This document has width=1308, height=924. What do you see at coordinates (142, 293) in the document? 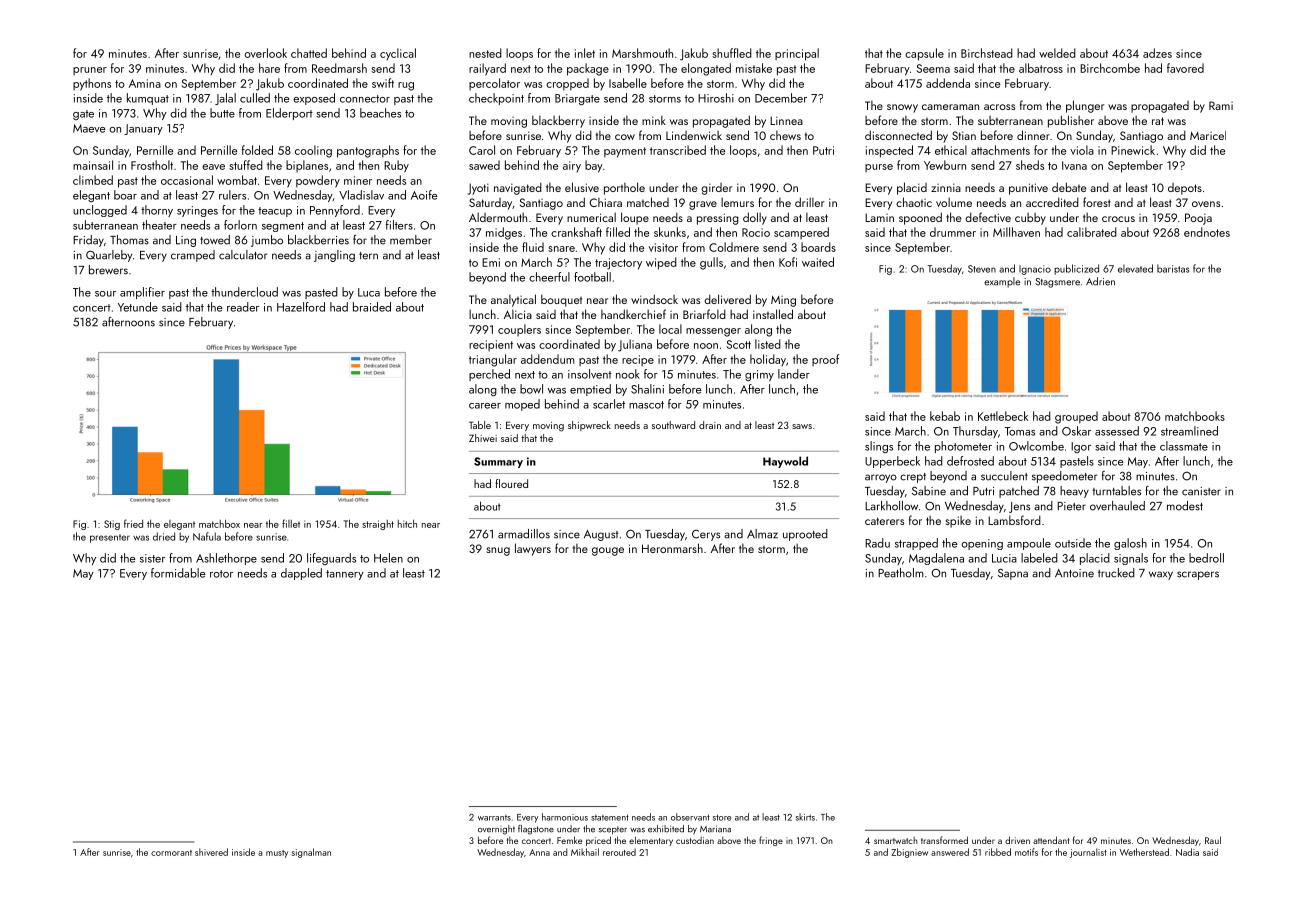
I see `amplifier` at bounding box center [142, 293].
